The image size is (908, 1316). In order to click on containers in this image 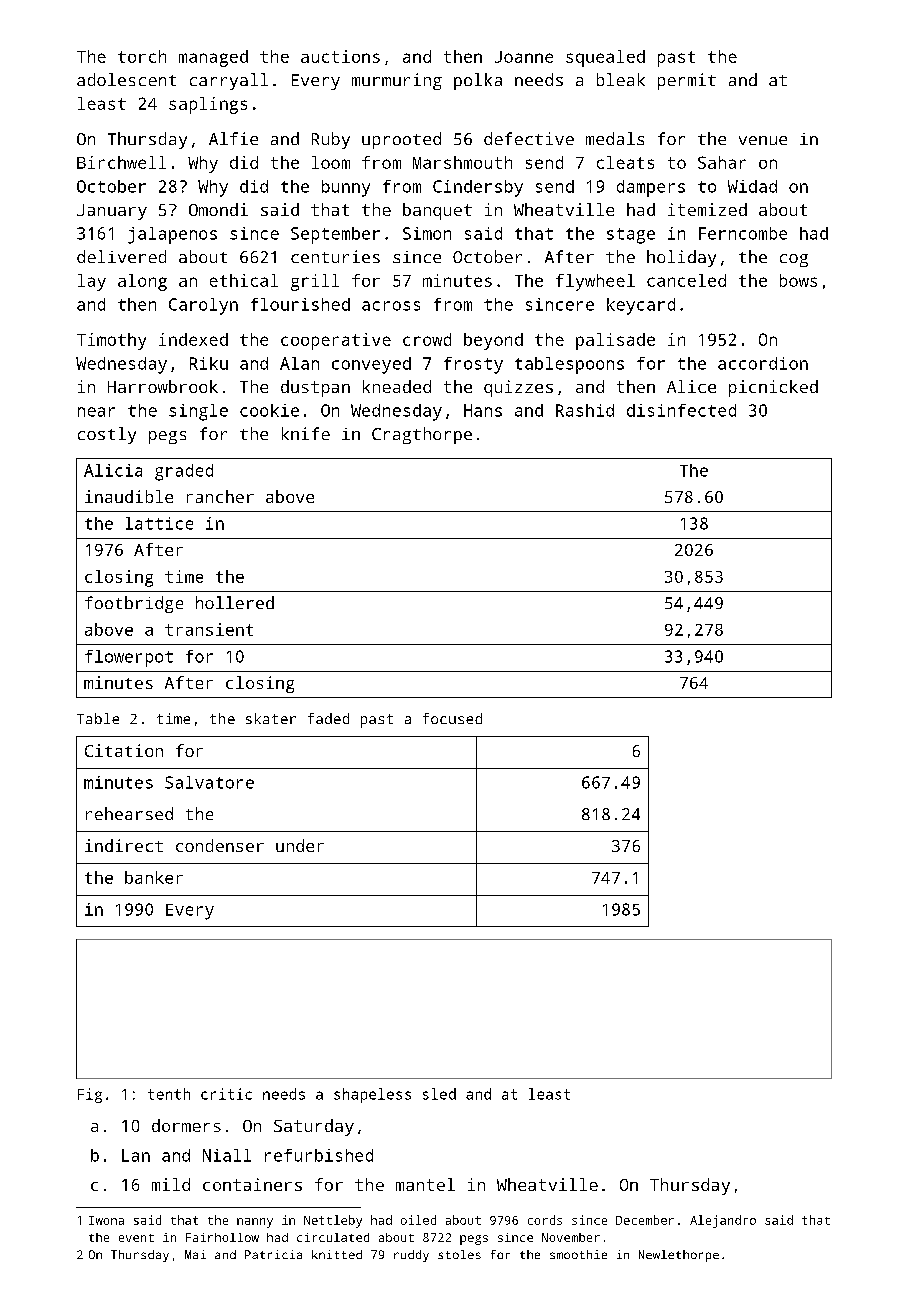, I will do `click(252, 1184)`.
